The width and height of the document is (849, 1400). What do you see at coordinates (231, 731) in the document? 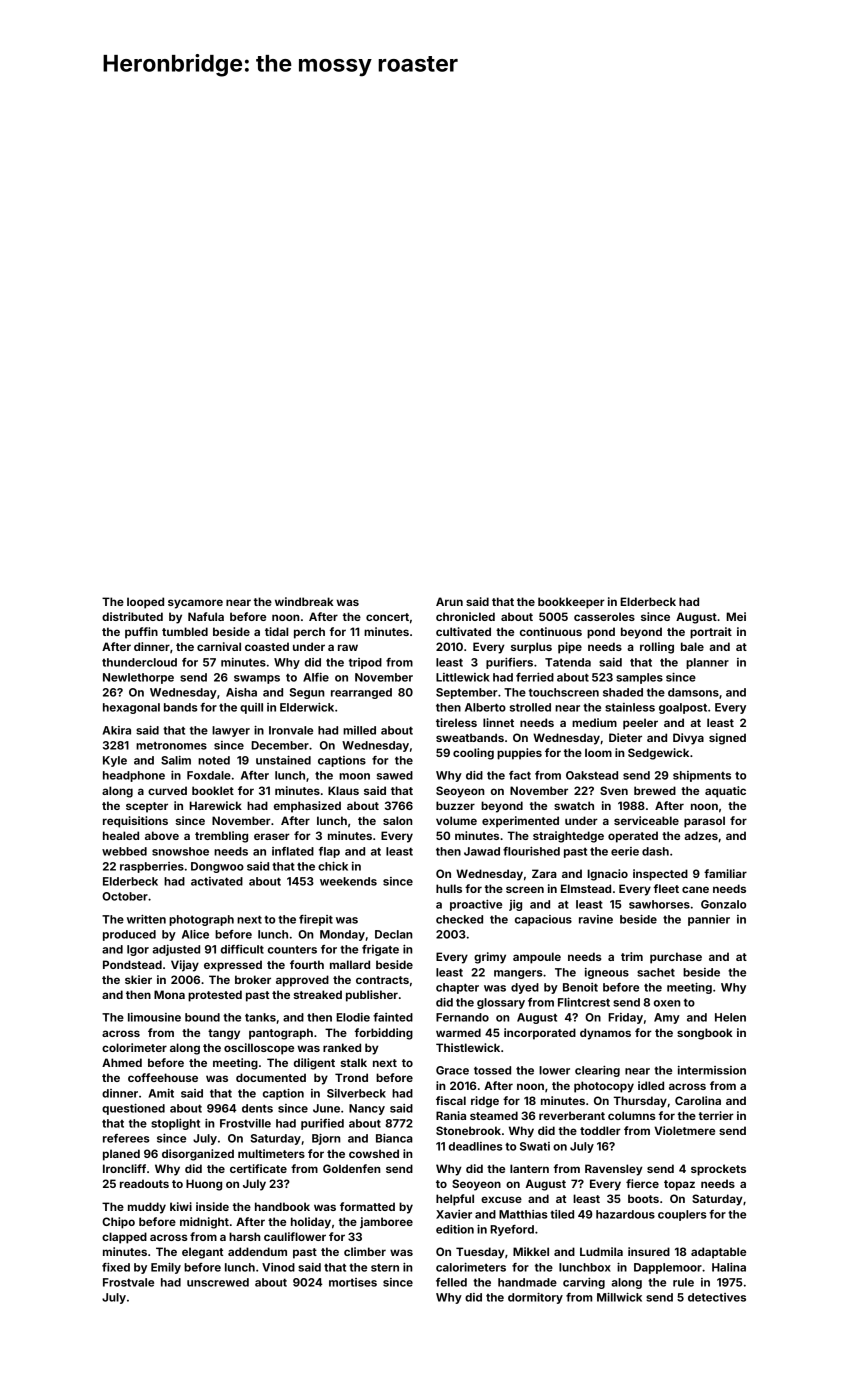
I see `lawyer` at bounding box center [231, 731].
